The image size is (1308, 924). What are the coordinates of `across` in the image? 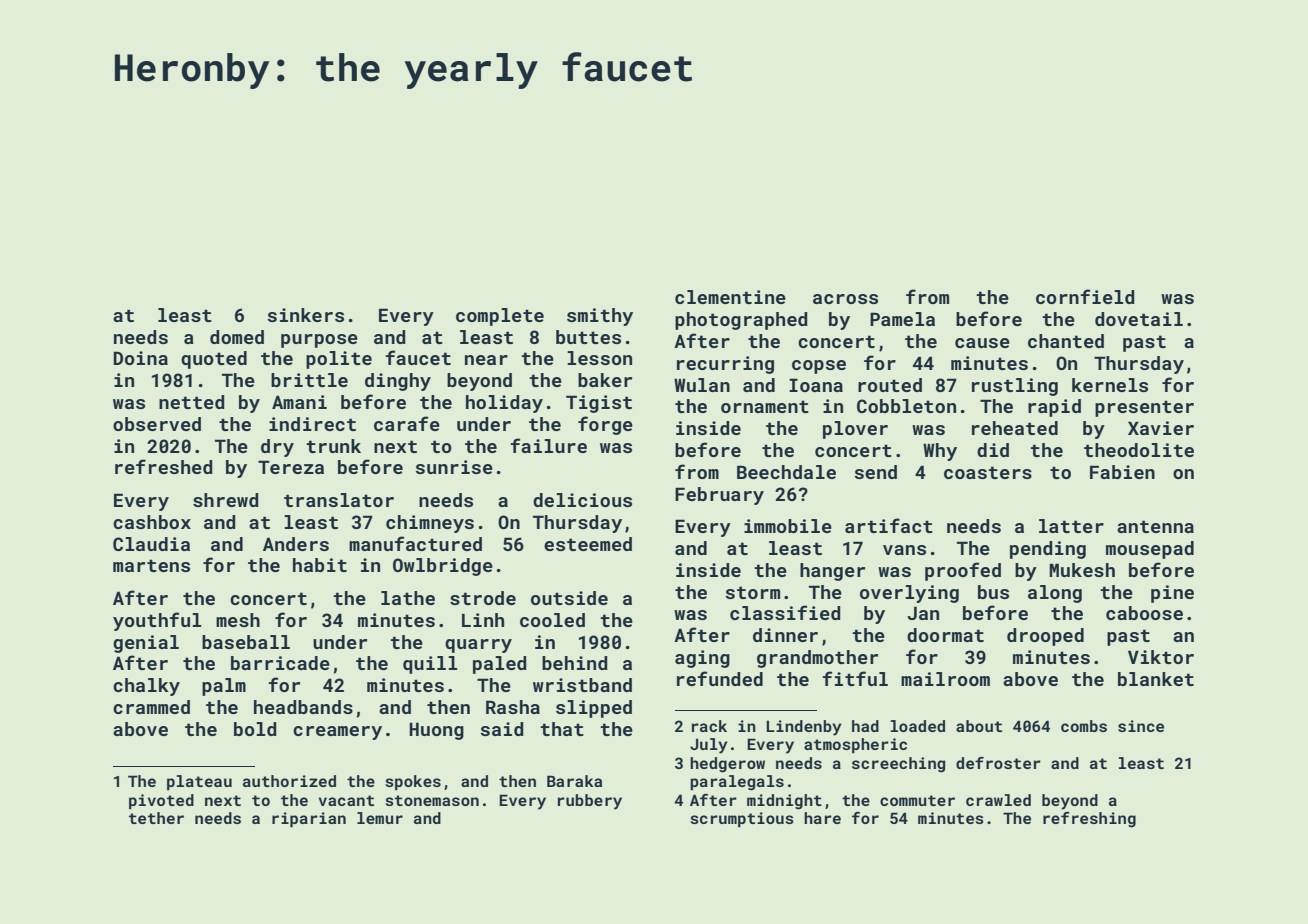 It's located at (845, 299).
